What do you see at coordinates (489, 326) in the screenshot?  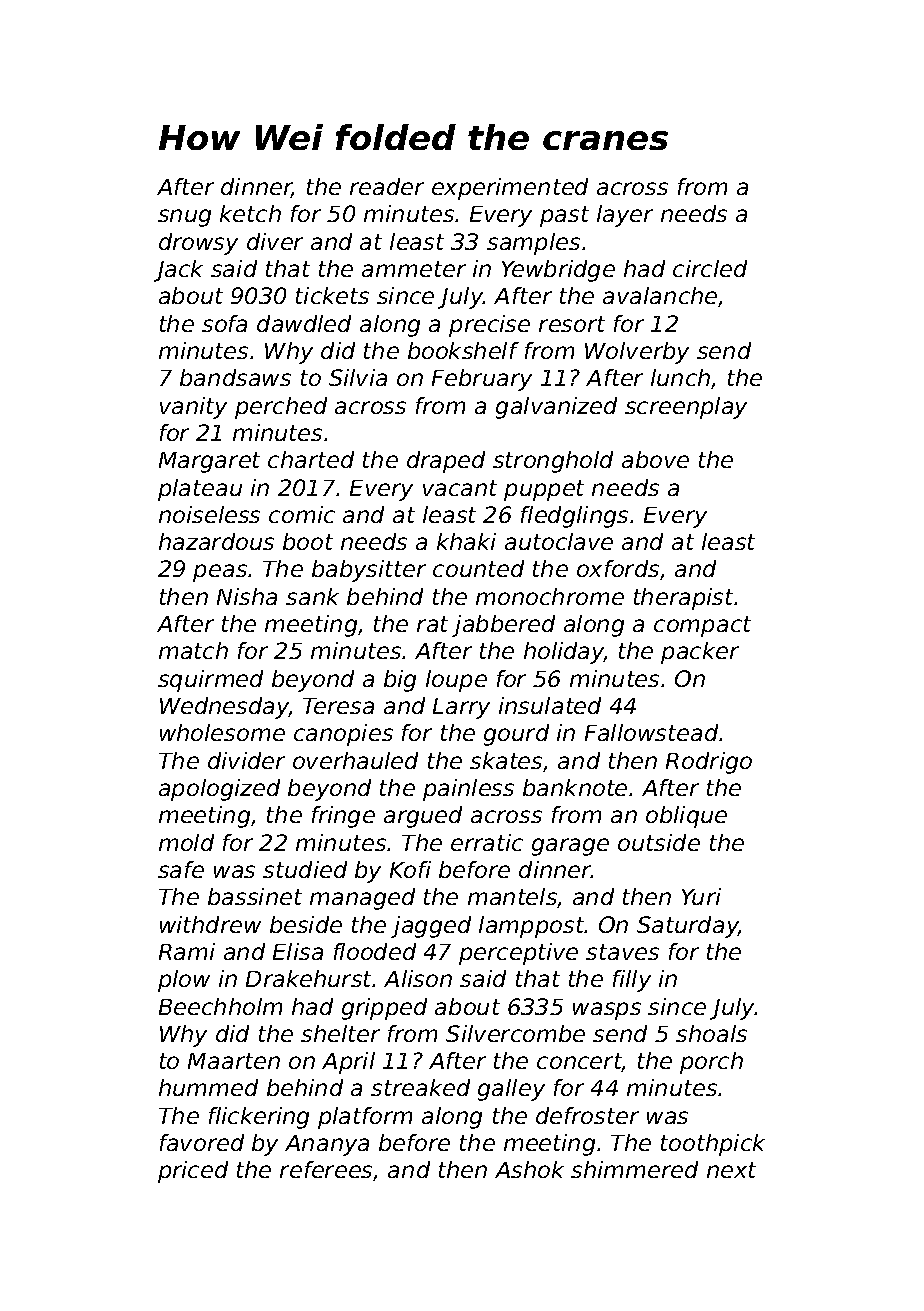 I see `precise` at bounding box center [489, 326].
